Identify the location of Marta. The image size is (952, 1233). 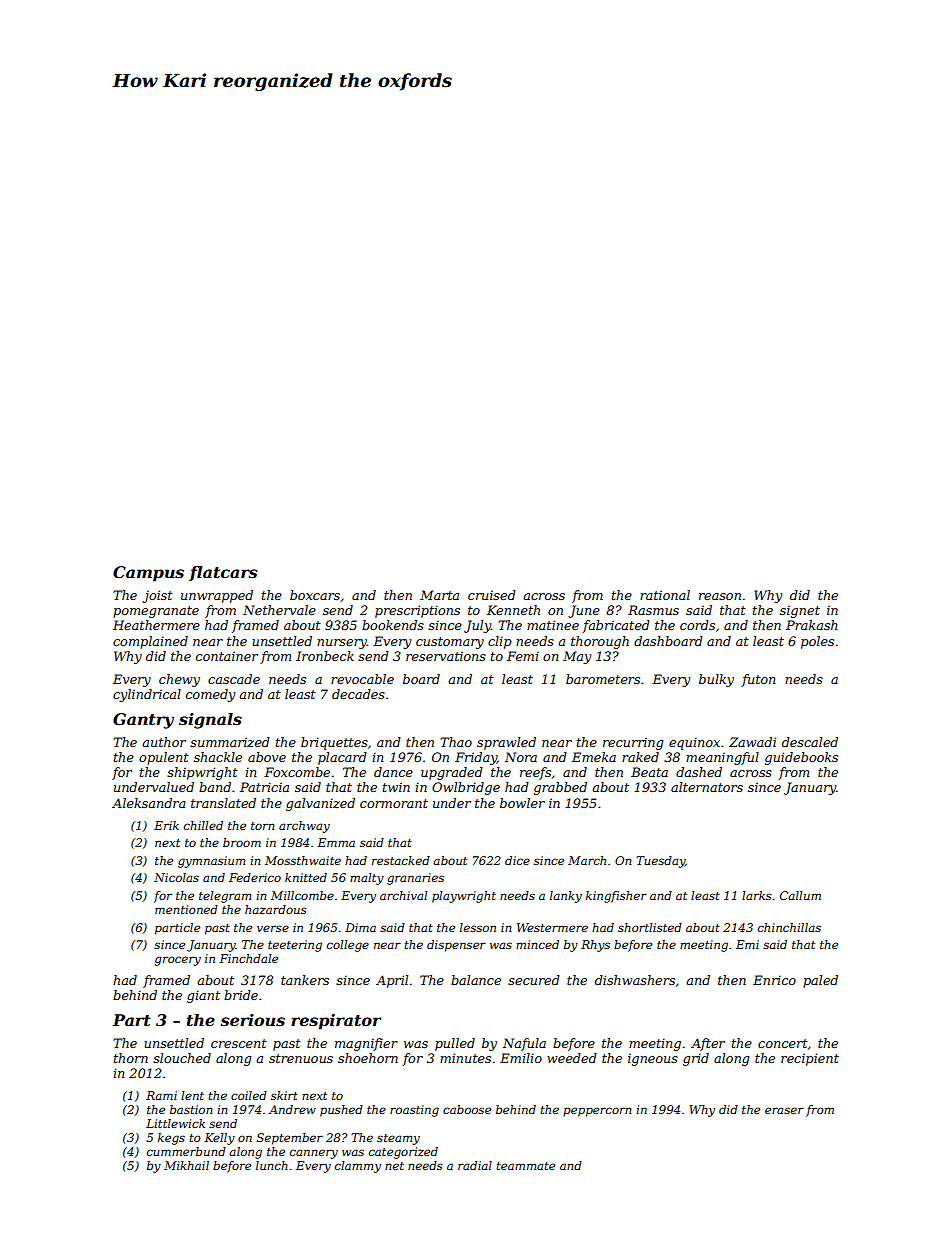
(439, 595).
